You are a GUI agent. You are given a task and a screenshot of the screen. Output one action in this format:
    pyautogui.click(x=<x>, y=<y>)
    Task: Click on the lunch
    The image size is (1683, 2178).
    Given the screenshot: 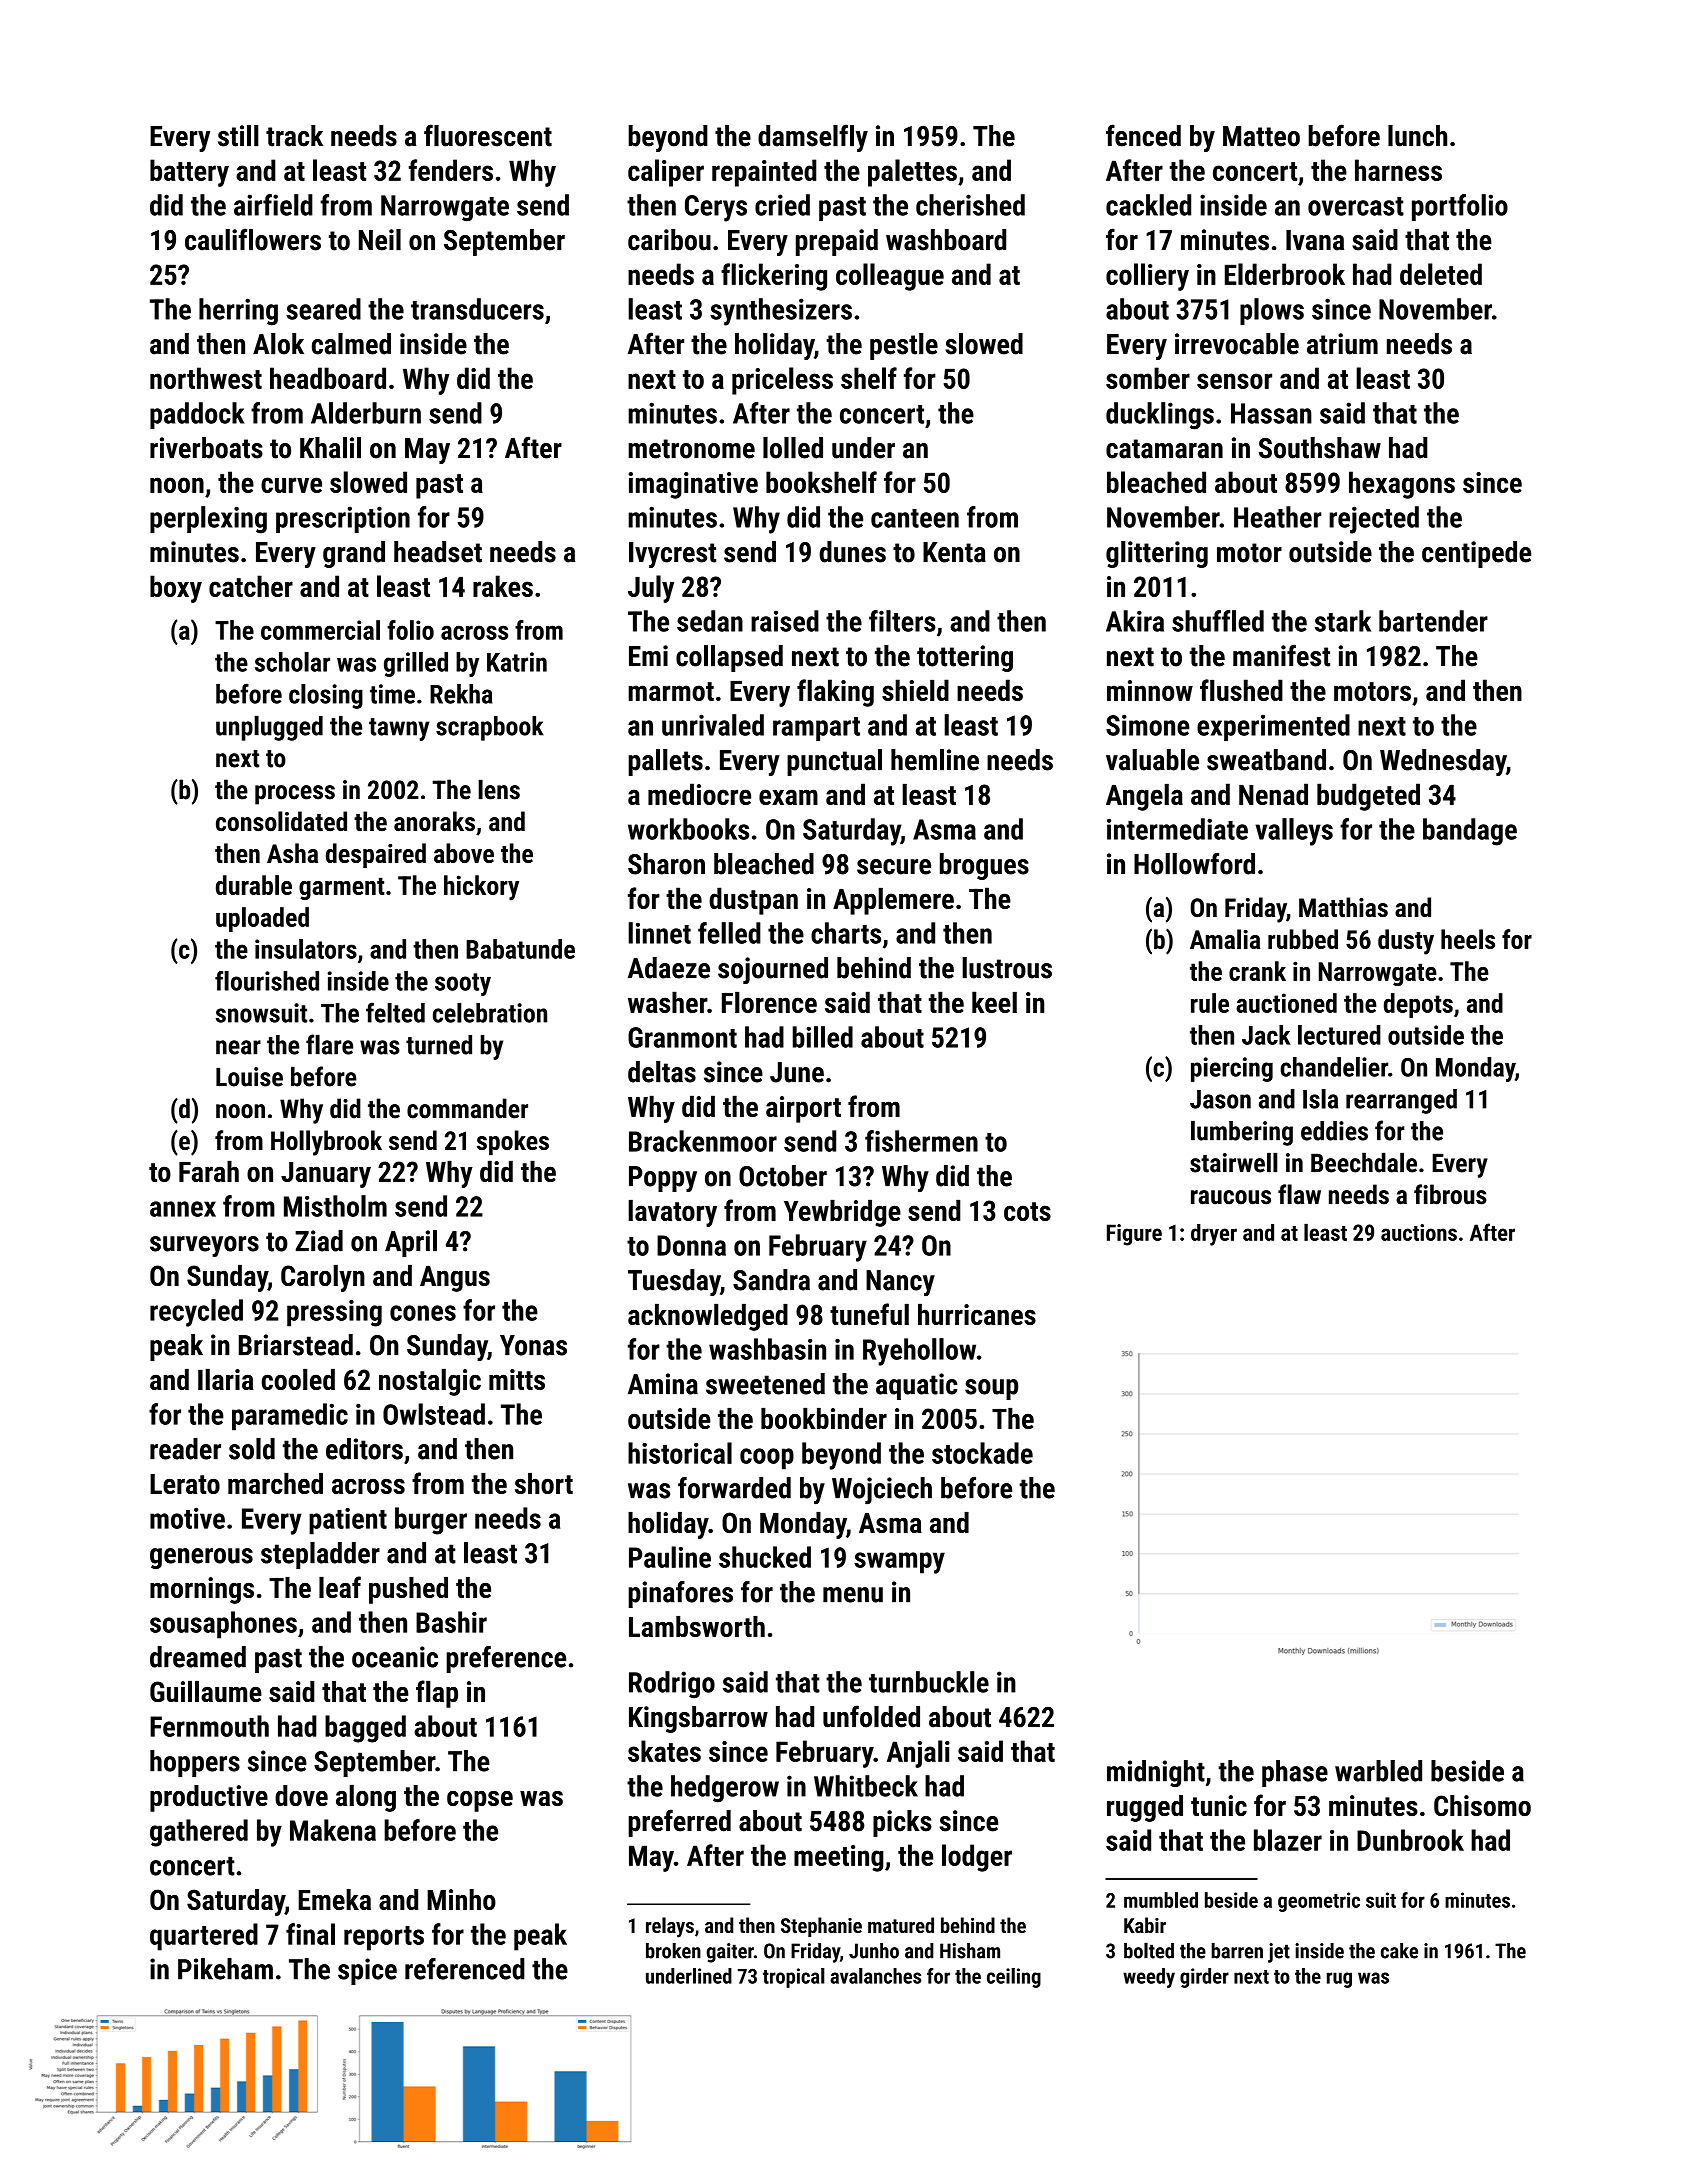 What is the action you would take?
    pyautogui.click(x=1417, y=136)
